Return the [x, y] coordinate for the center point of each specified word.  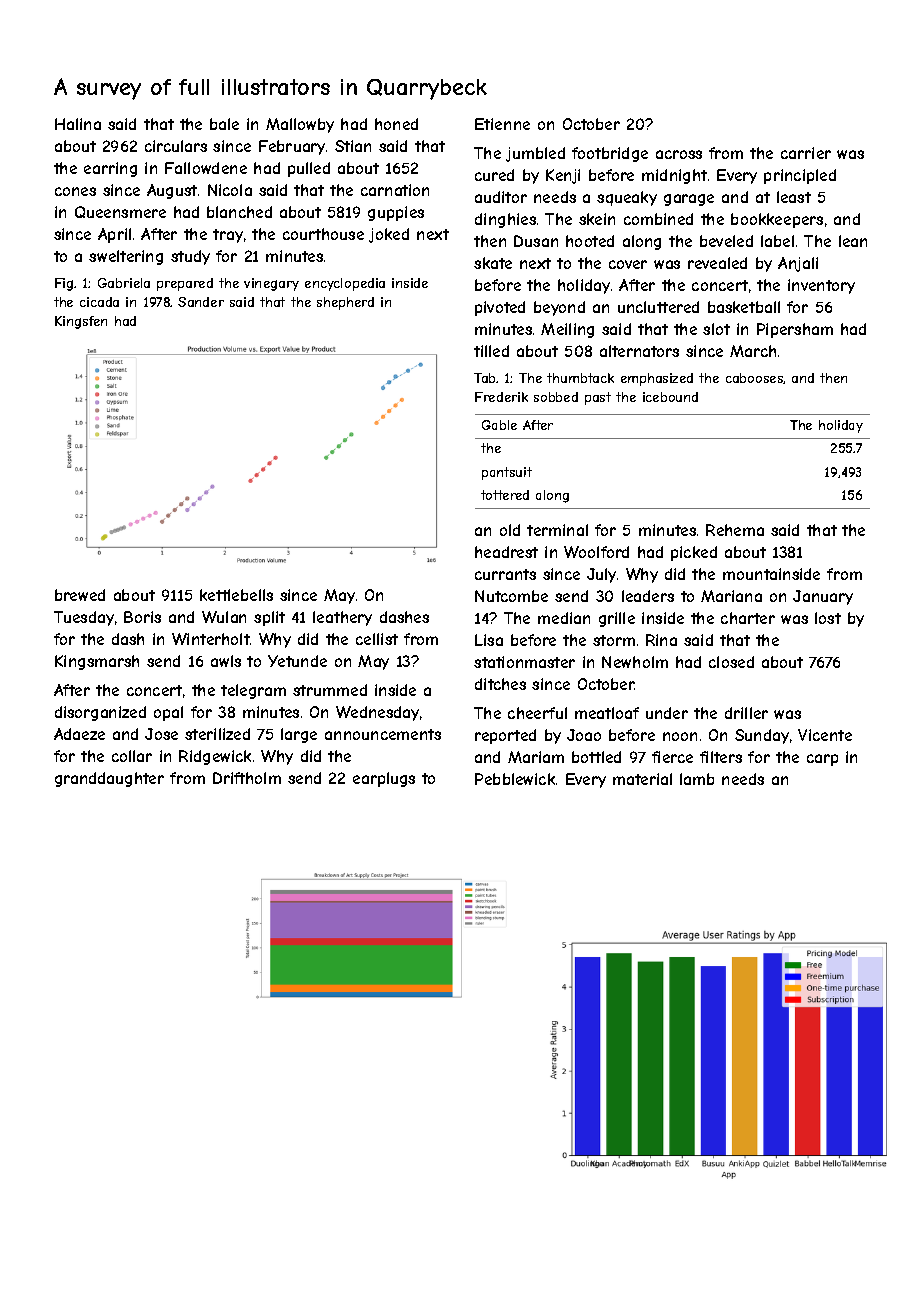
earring [110, 169]
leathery [342, 618]
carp [822, 760]
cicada [99, 302]
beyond [559, 308]
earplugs [384, 779]
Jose [161, 734]
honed [396, 124]
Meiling [567, 330]
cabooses [755, 378]
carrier [806, 153]
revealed [717, 263]
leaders [648, 596]
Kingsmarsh [97, 662]
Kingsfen [81, 322]
